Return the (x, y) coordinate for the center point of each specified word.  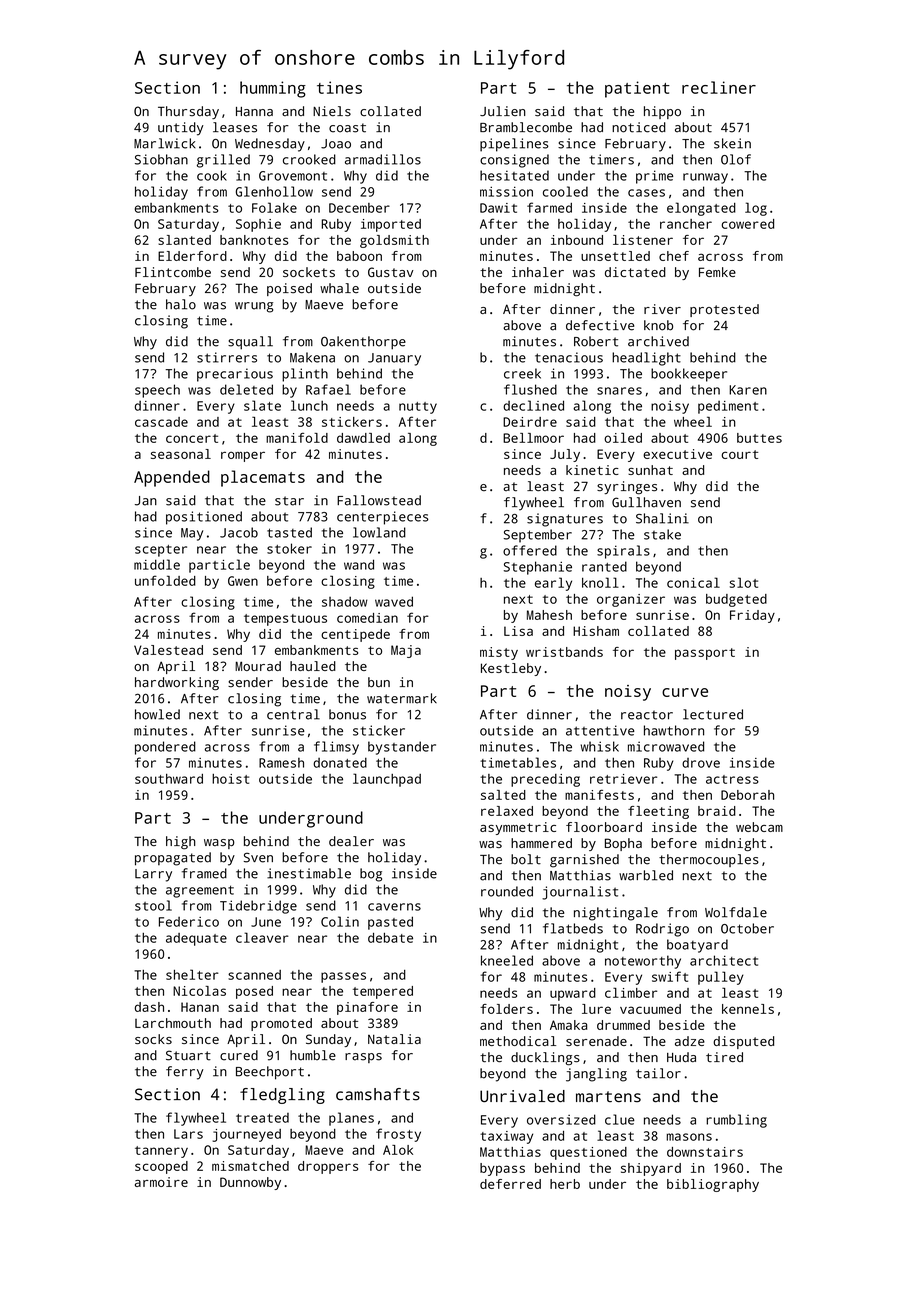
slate (262, 405)
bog (371, 875)
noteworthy (643, 962)
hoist (230, 779)
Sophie (258, 225)
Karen (748, 390)
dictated (635, 272)
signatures (565, 520)
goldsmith (394, 241)
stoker (289, 548)
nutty (418, 408)
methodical (518, 1041)
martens (608, 1097)
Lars (188, 1134)
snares (619, 391)
